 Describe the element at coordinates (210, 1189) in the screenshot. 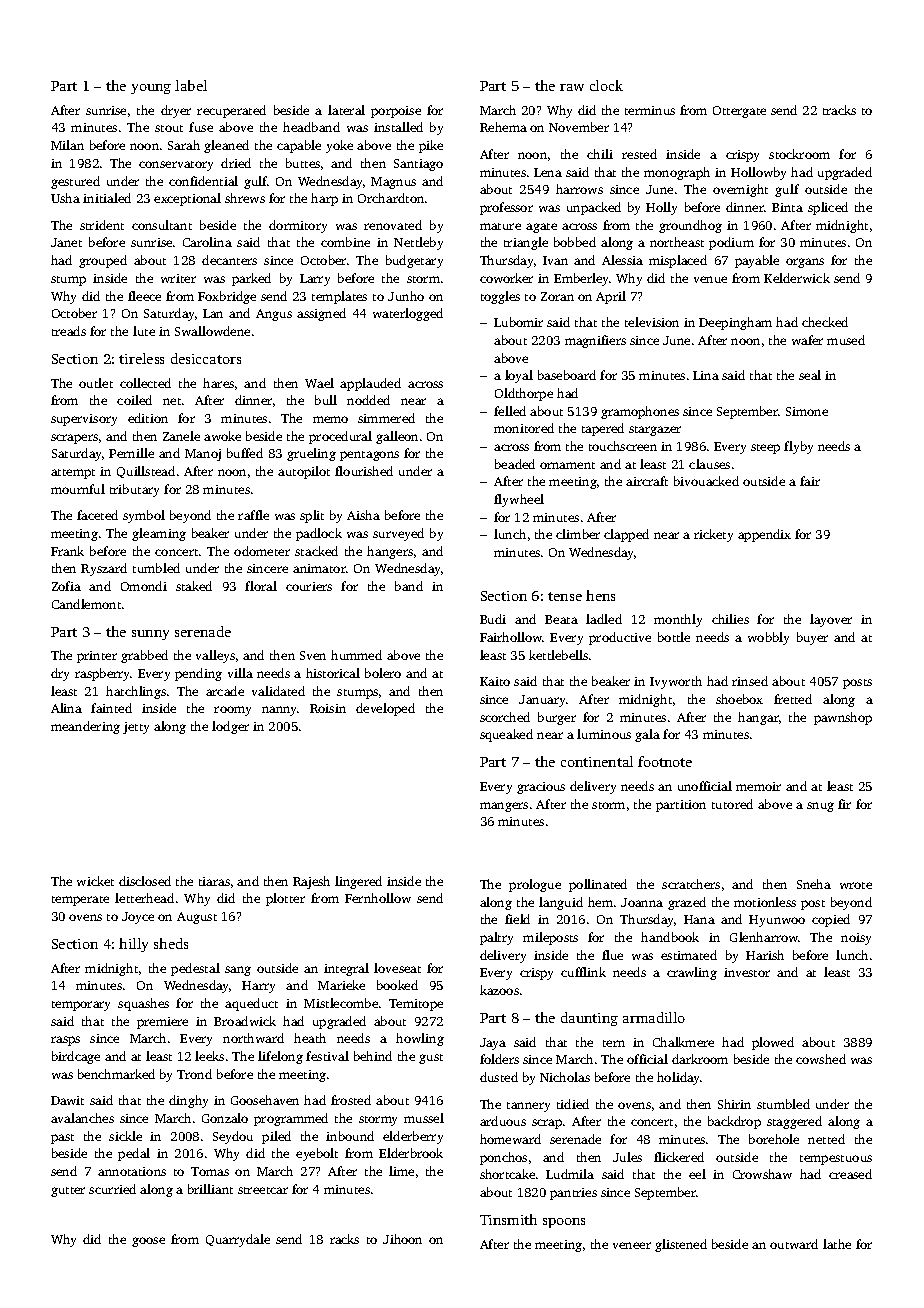

I see `brilliant` at that location.
